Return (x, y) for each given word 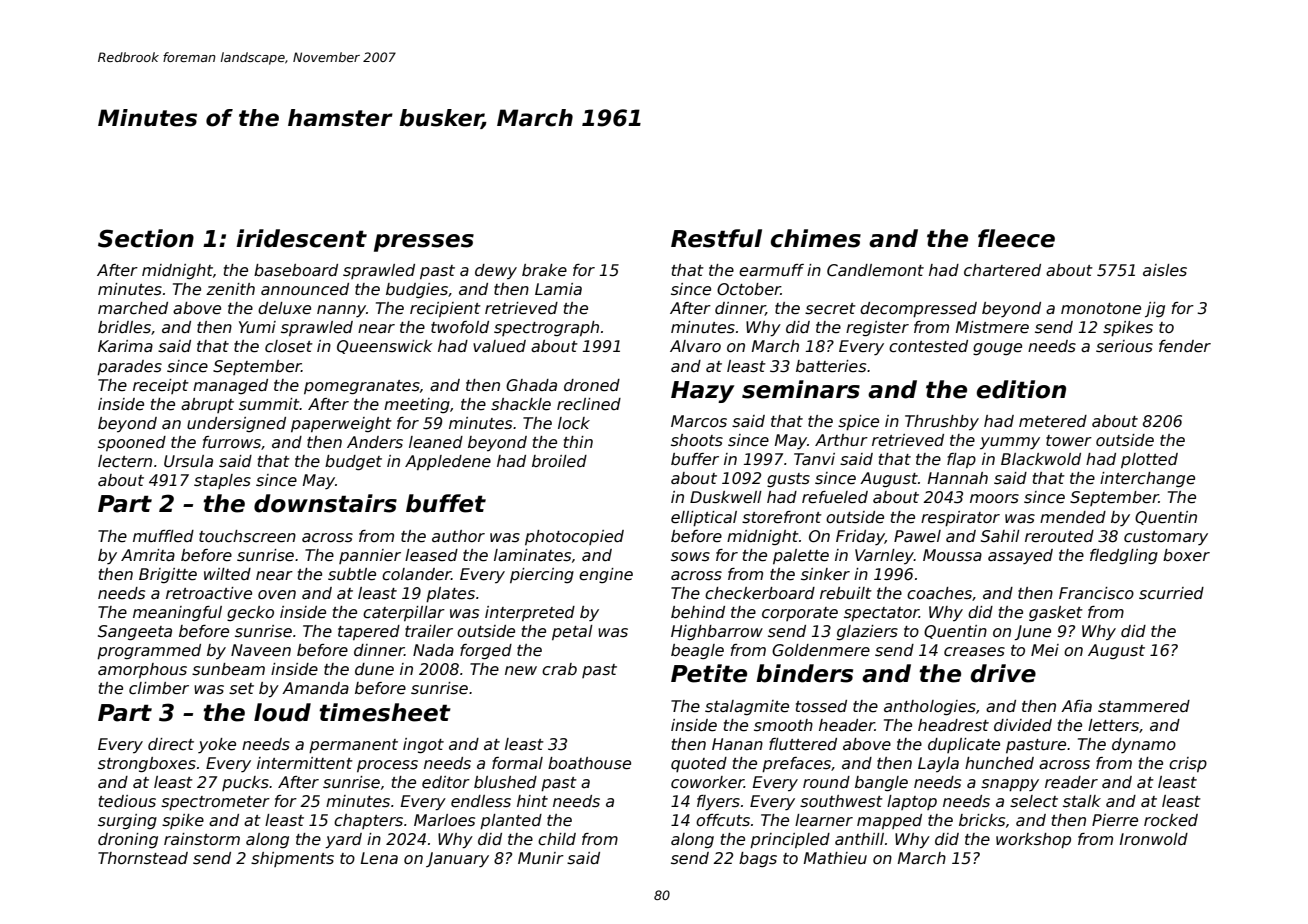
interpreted (530, 613)
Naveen (261, 650)
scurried (1171, 593)
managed (230, 386)
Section (146, 238)
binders (804, 673)
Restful (716, 238)
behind (698, 612)
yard (343, 841)
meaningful (177, 613)
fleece (1016, 238)
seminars (801, 389)
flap (961, 460)
